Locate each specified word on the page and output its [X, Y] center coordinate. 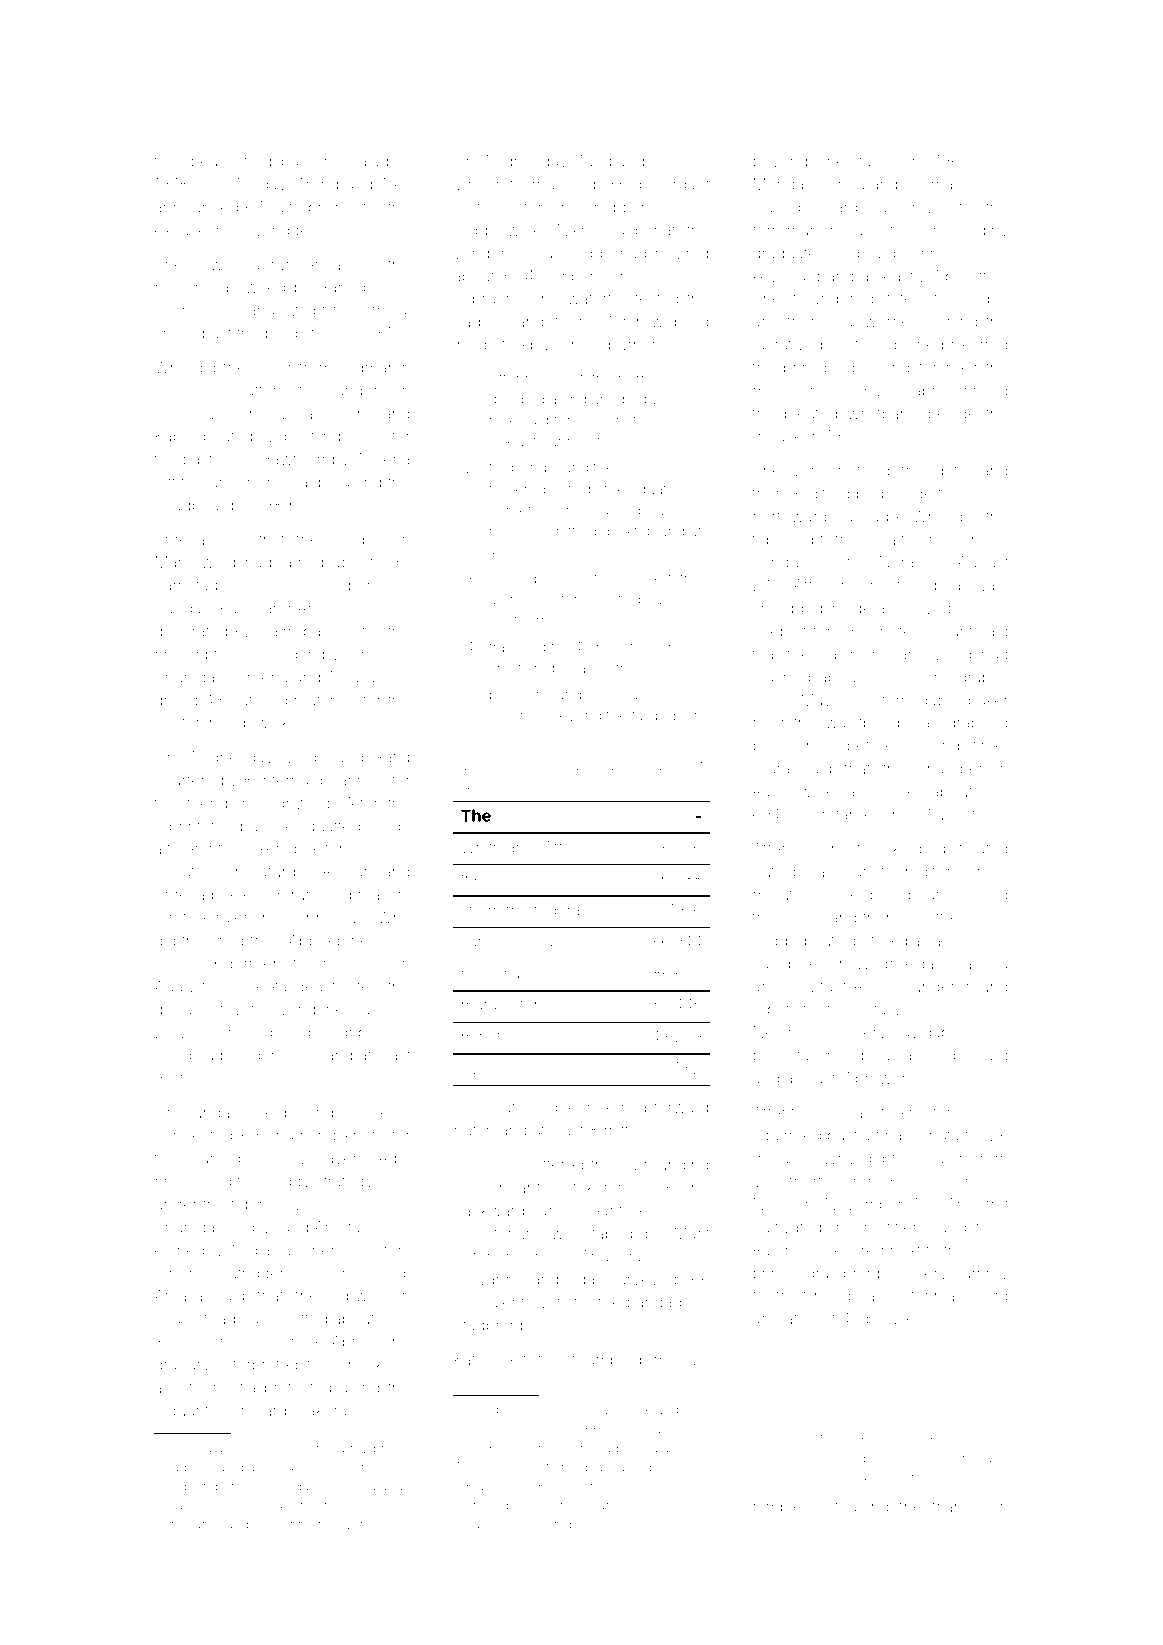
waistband [862, 723]
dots [950, 471]
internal [285, 780]
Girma [844, 184]
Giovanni [485, 1279]
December [333, 585]
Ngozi [255, 1229]
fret [997, 1203]
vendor [479, 253]
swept [304, 312]
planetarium [496, 1235]
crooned [517, 715]
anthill [508, 599]
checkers [372, 1365]
